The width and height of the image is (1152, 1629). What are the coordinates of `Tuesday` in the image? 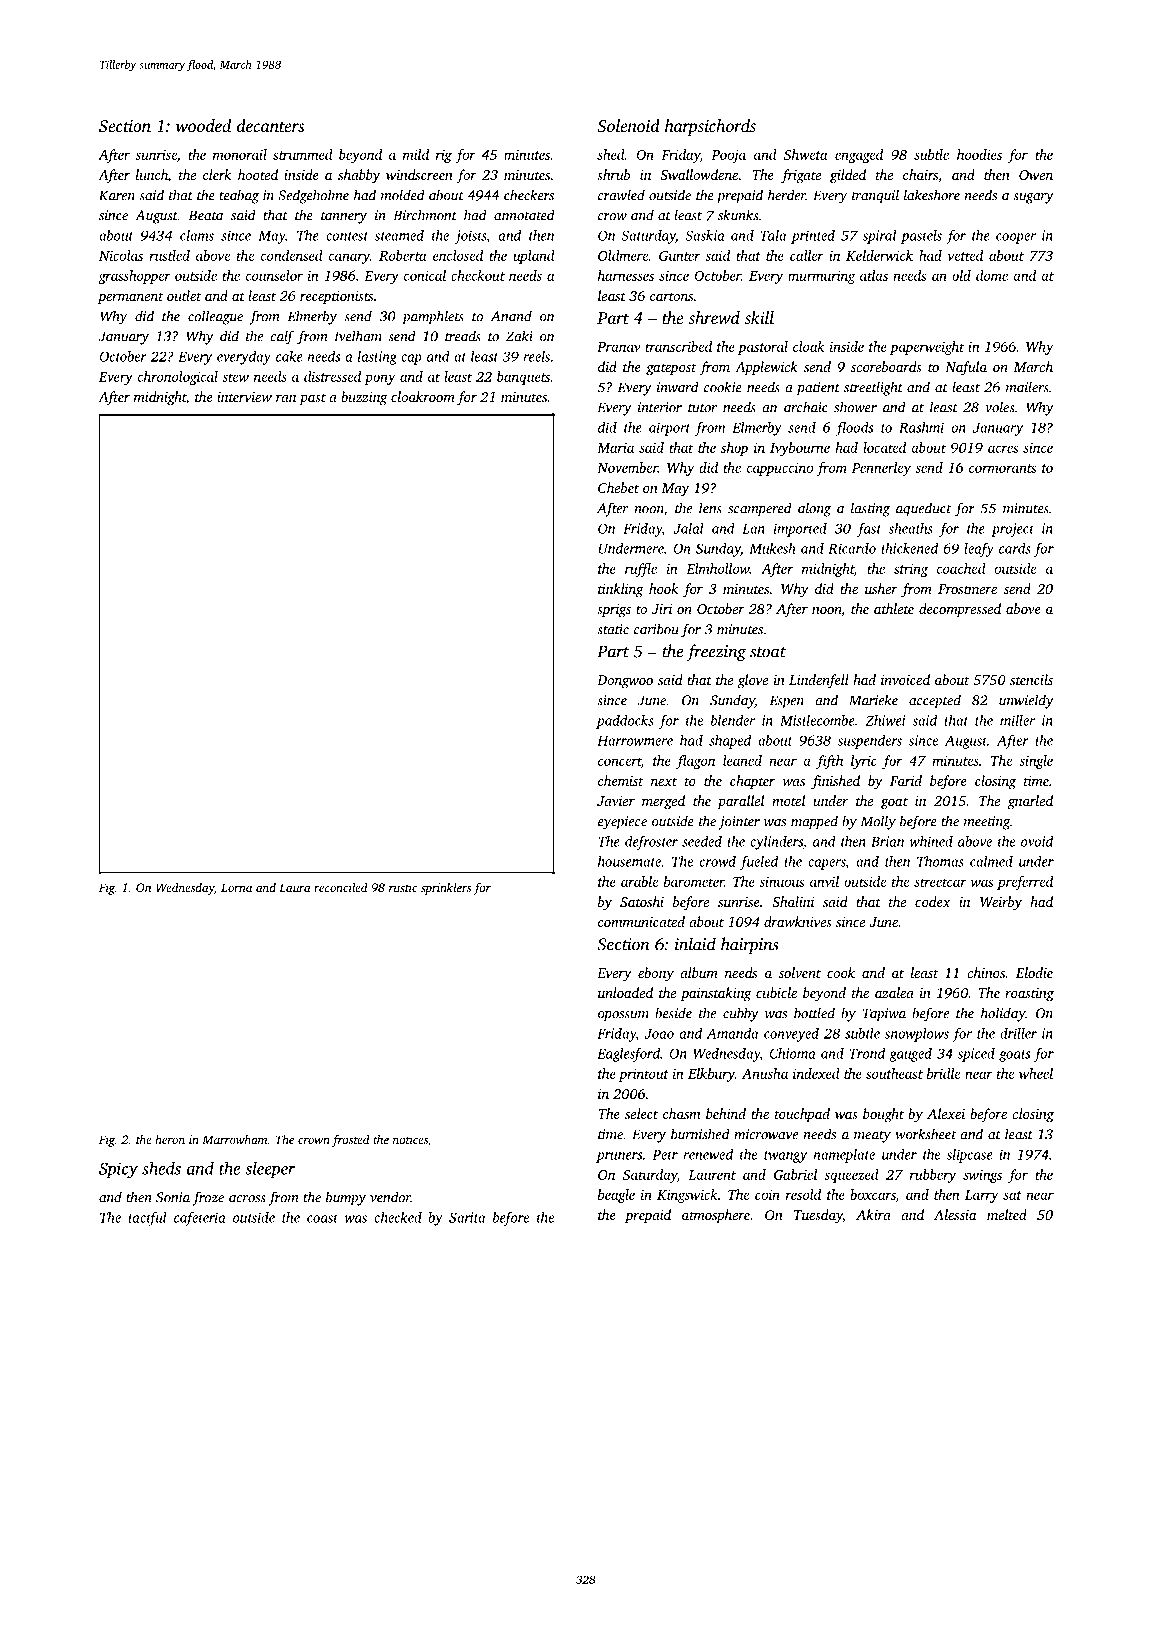 It's located at (818, 1216).
